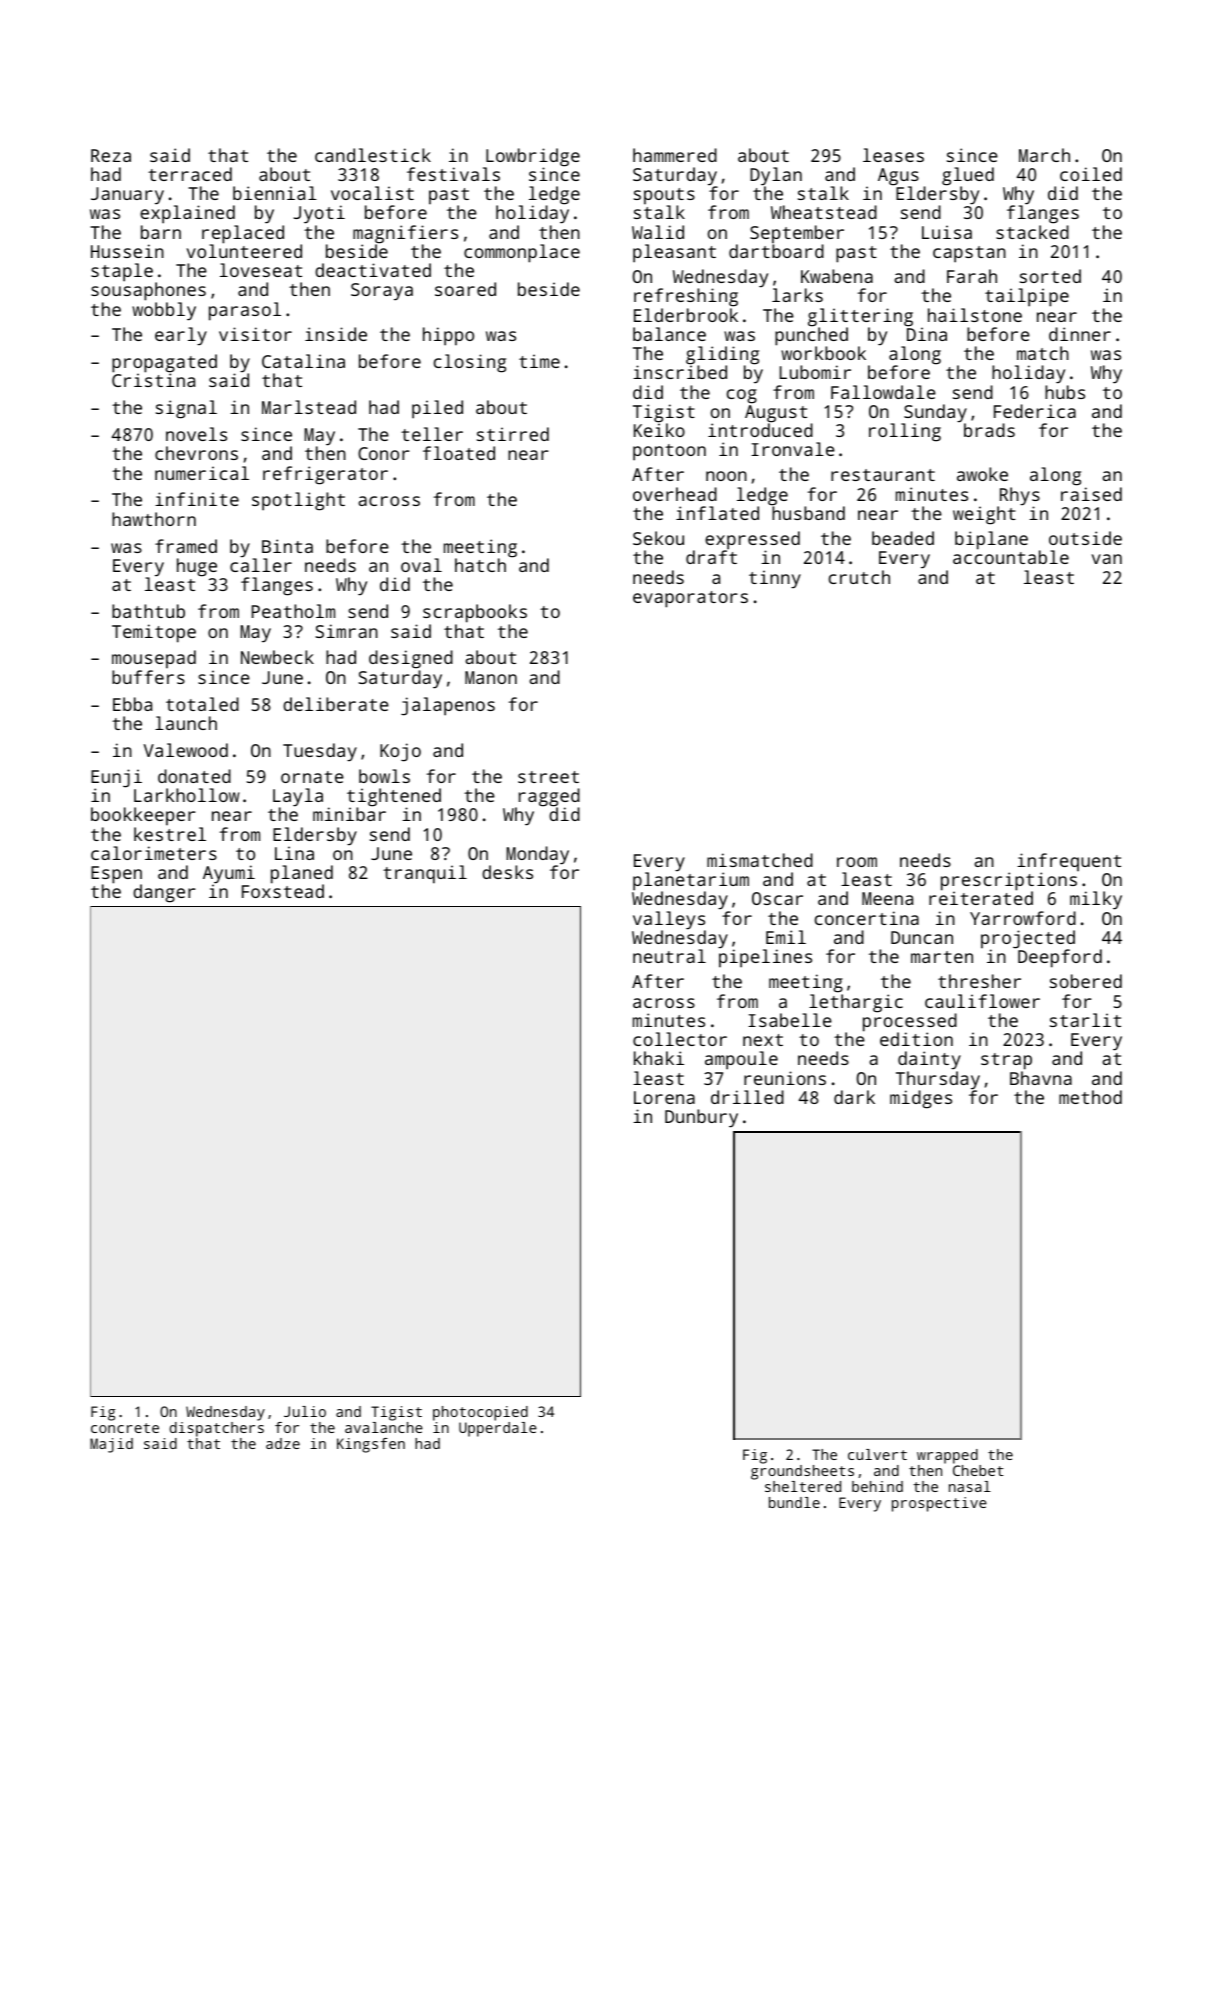 This document has width=1213, height=1998. I want to click on staple, so click(122, 272).
